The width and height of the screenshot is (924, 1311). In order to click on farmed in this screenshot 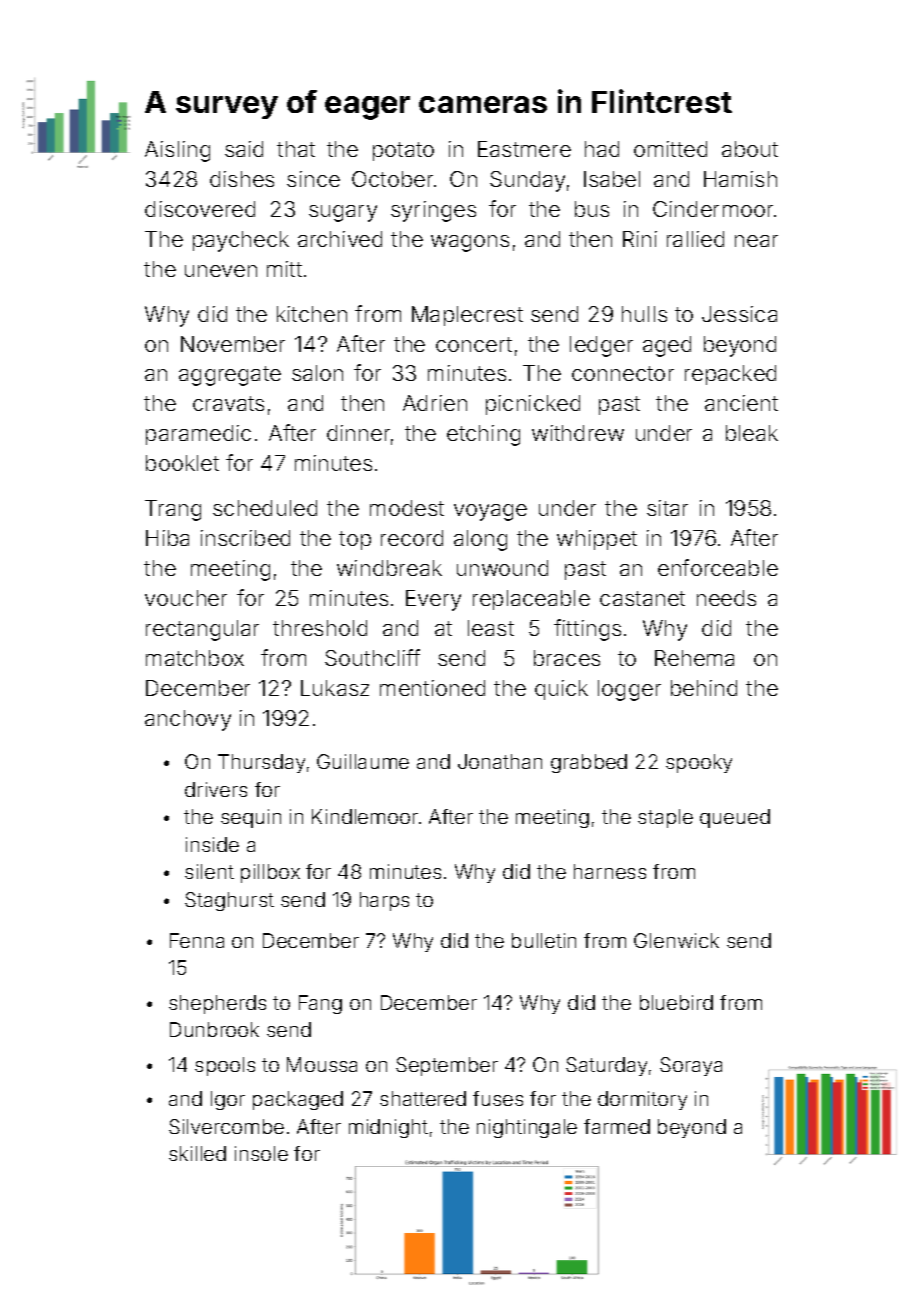, I will do `click(617, 1126)`.
